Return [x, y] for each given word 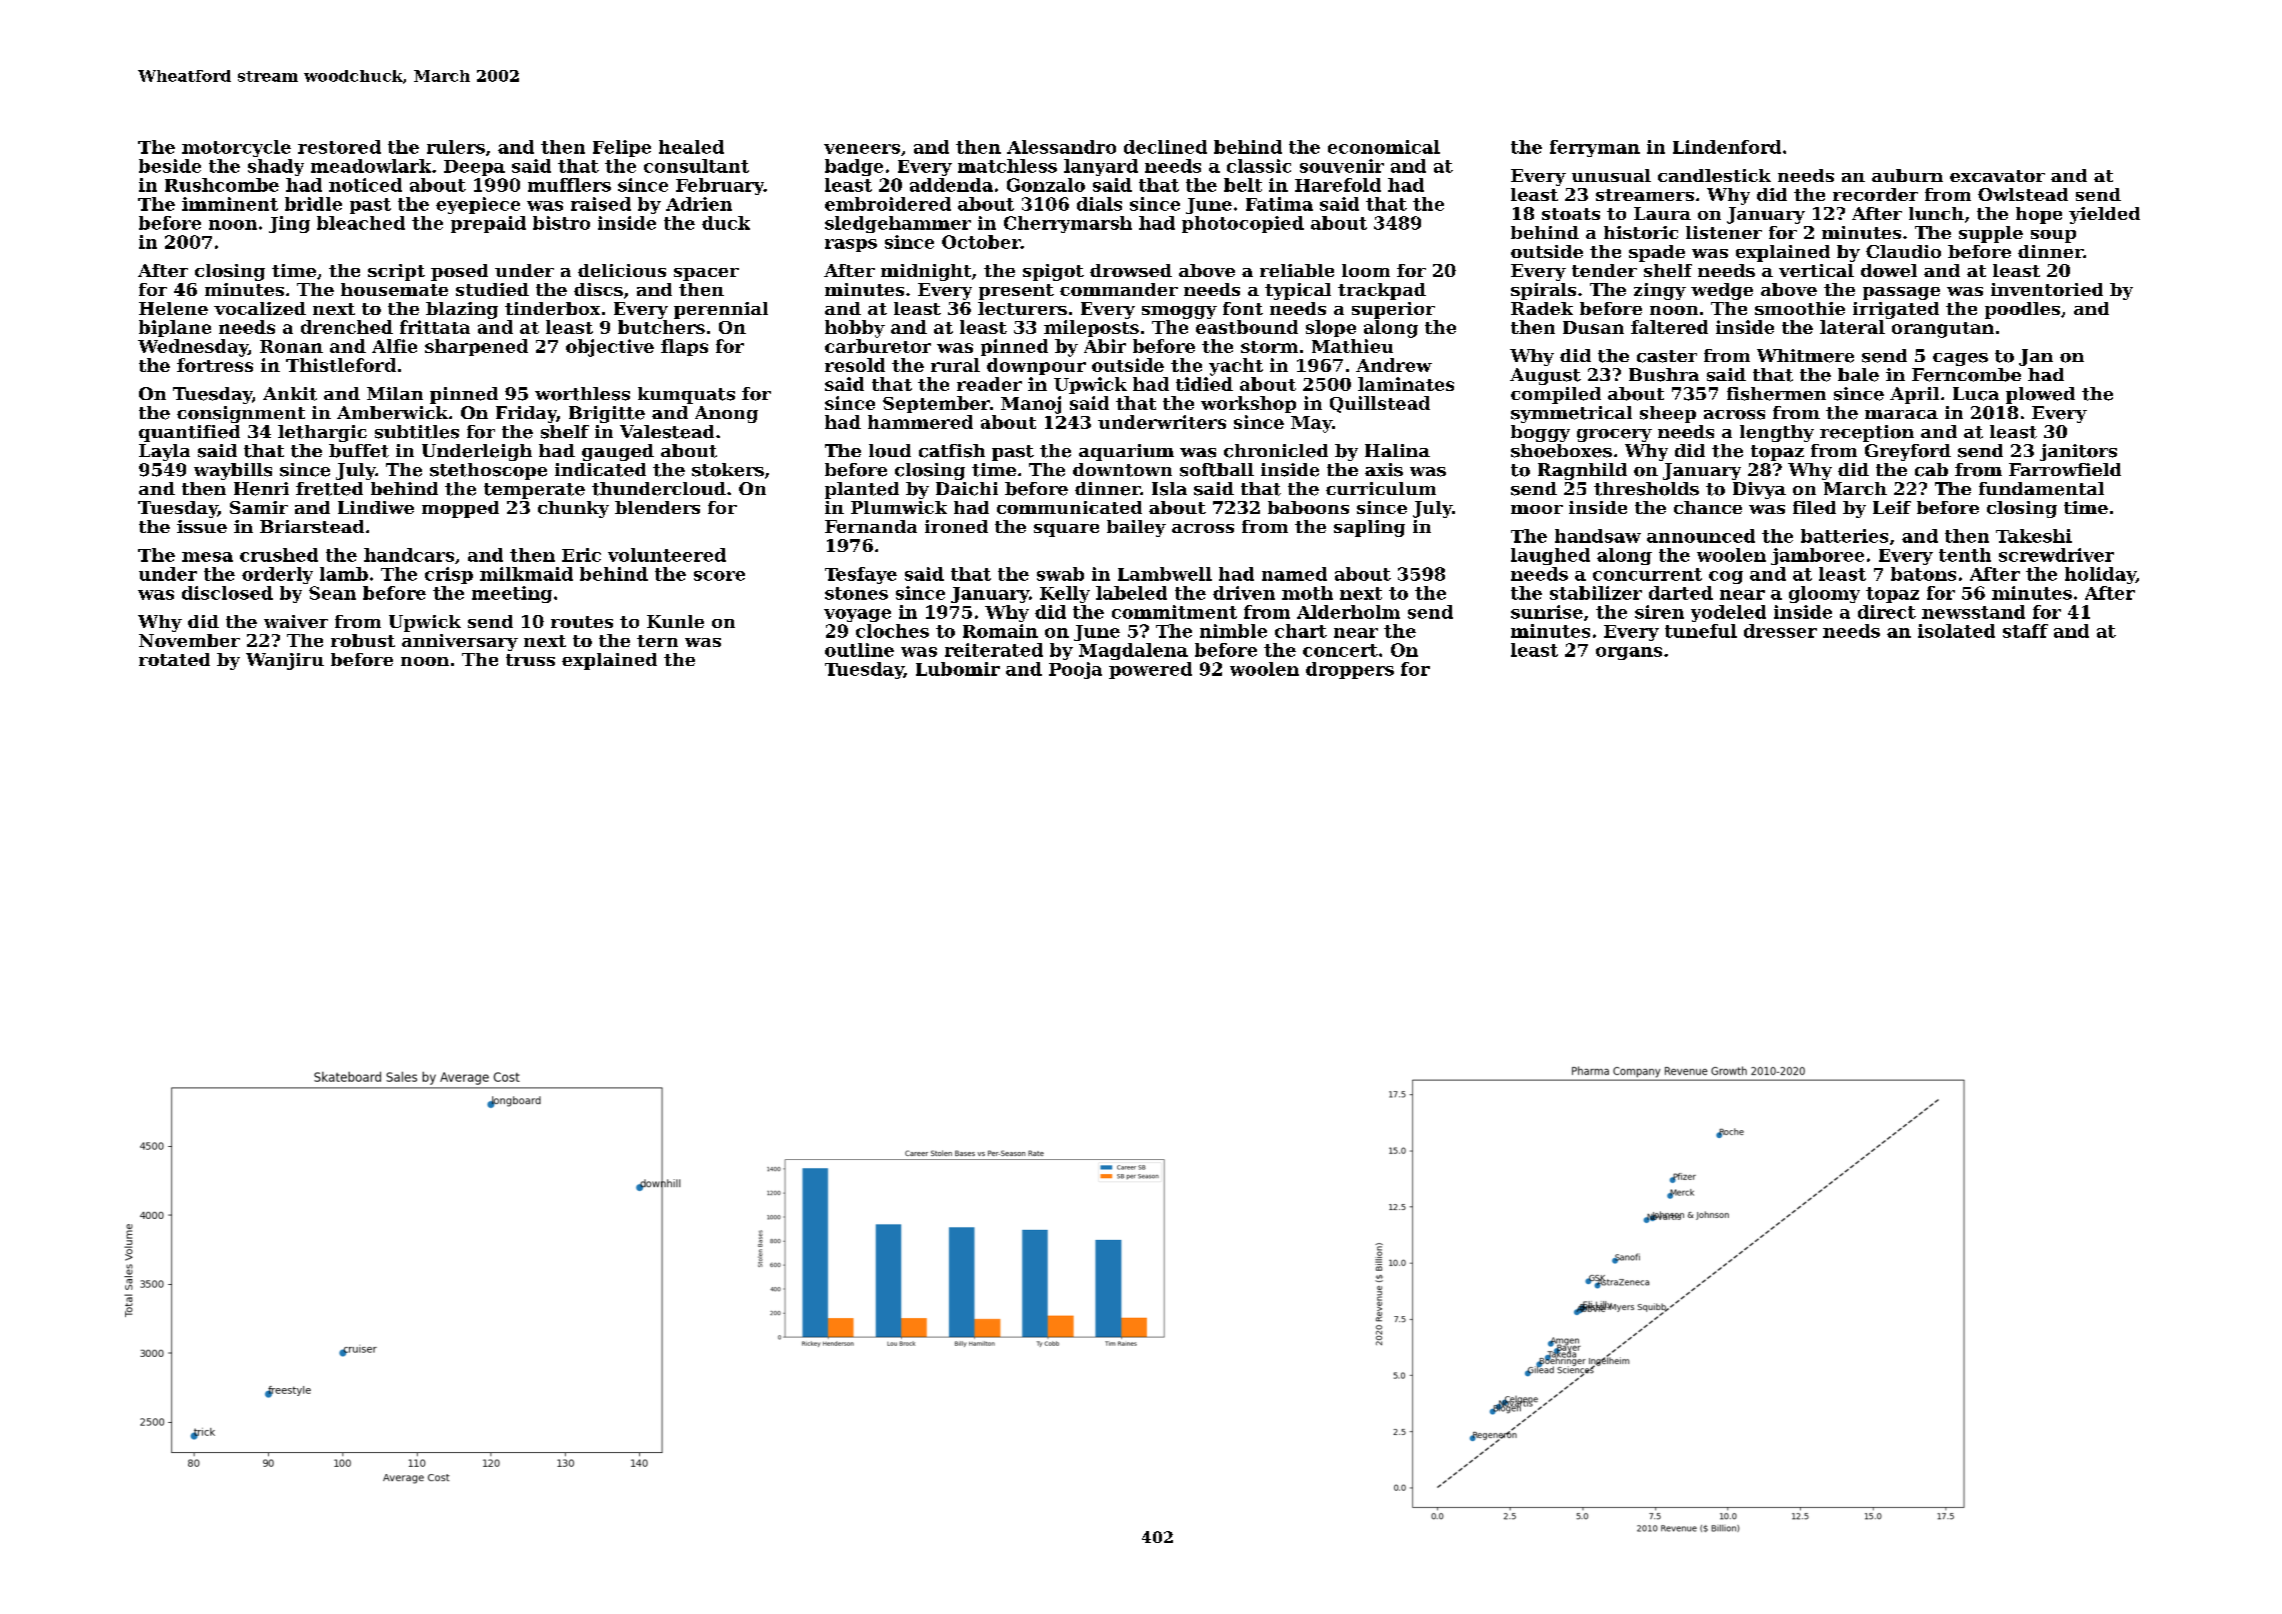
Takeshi [2034, 536]
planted [862, 490]
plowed [2040, 395]
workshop [1248, 404]
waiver [296, 621]
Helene [173, 308]
